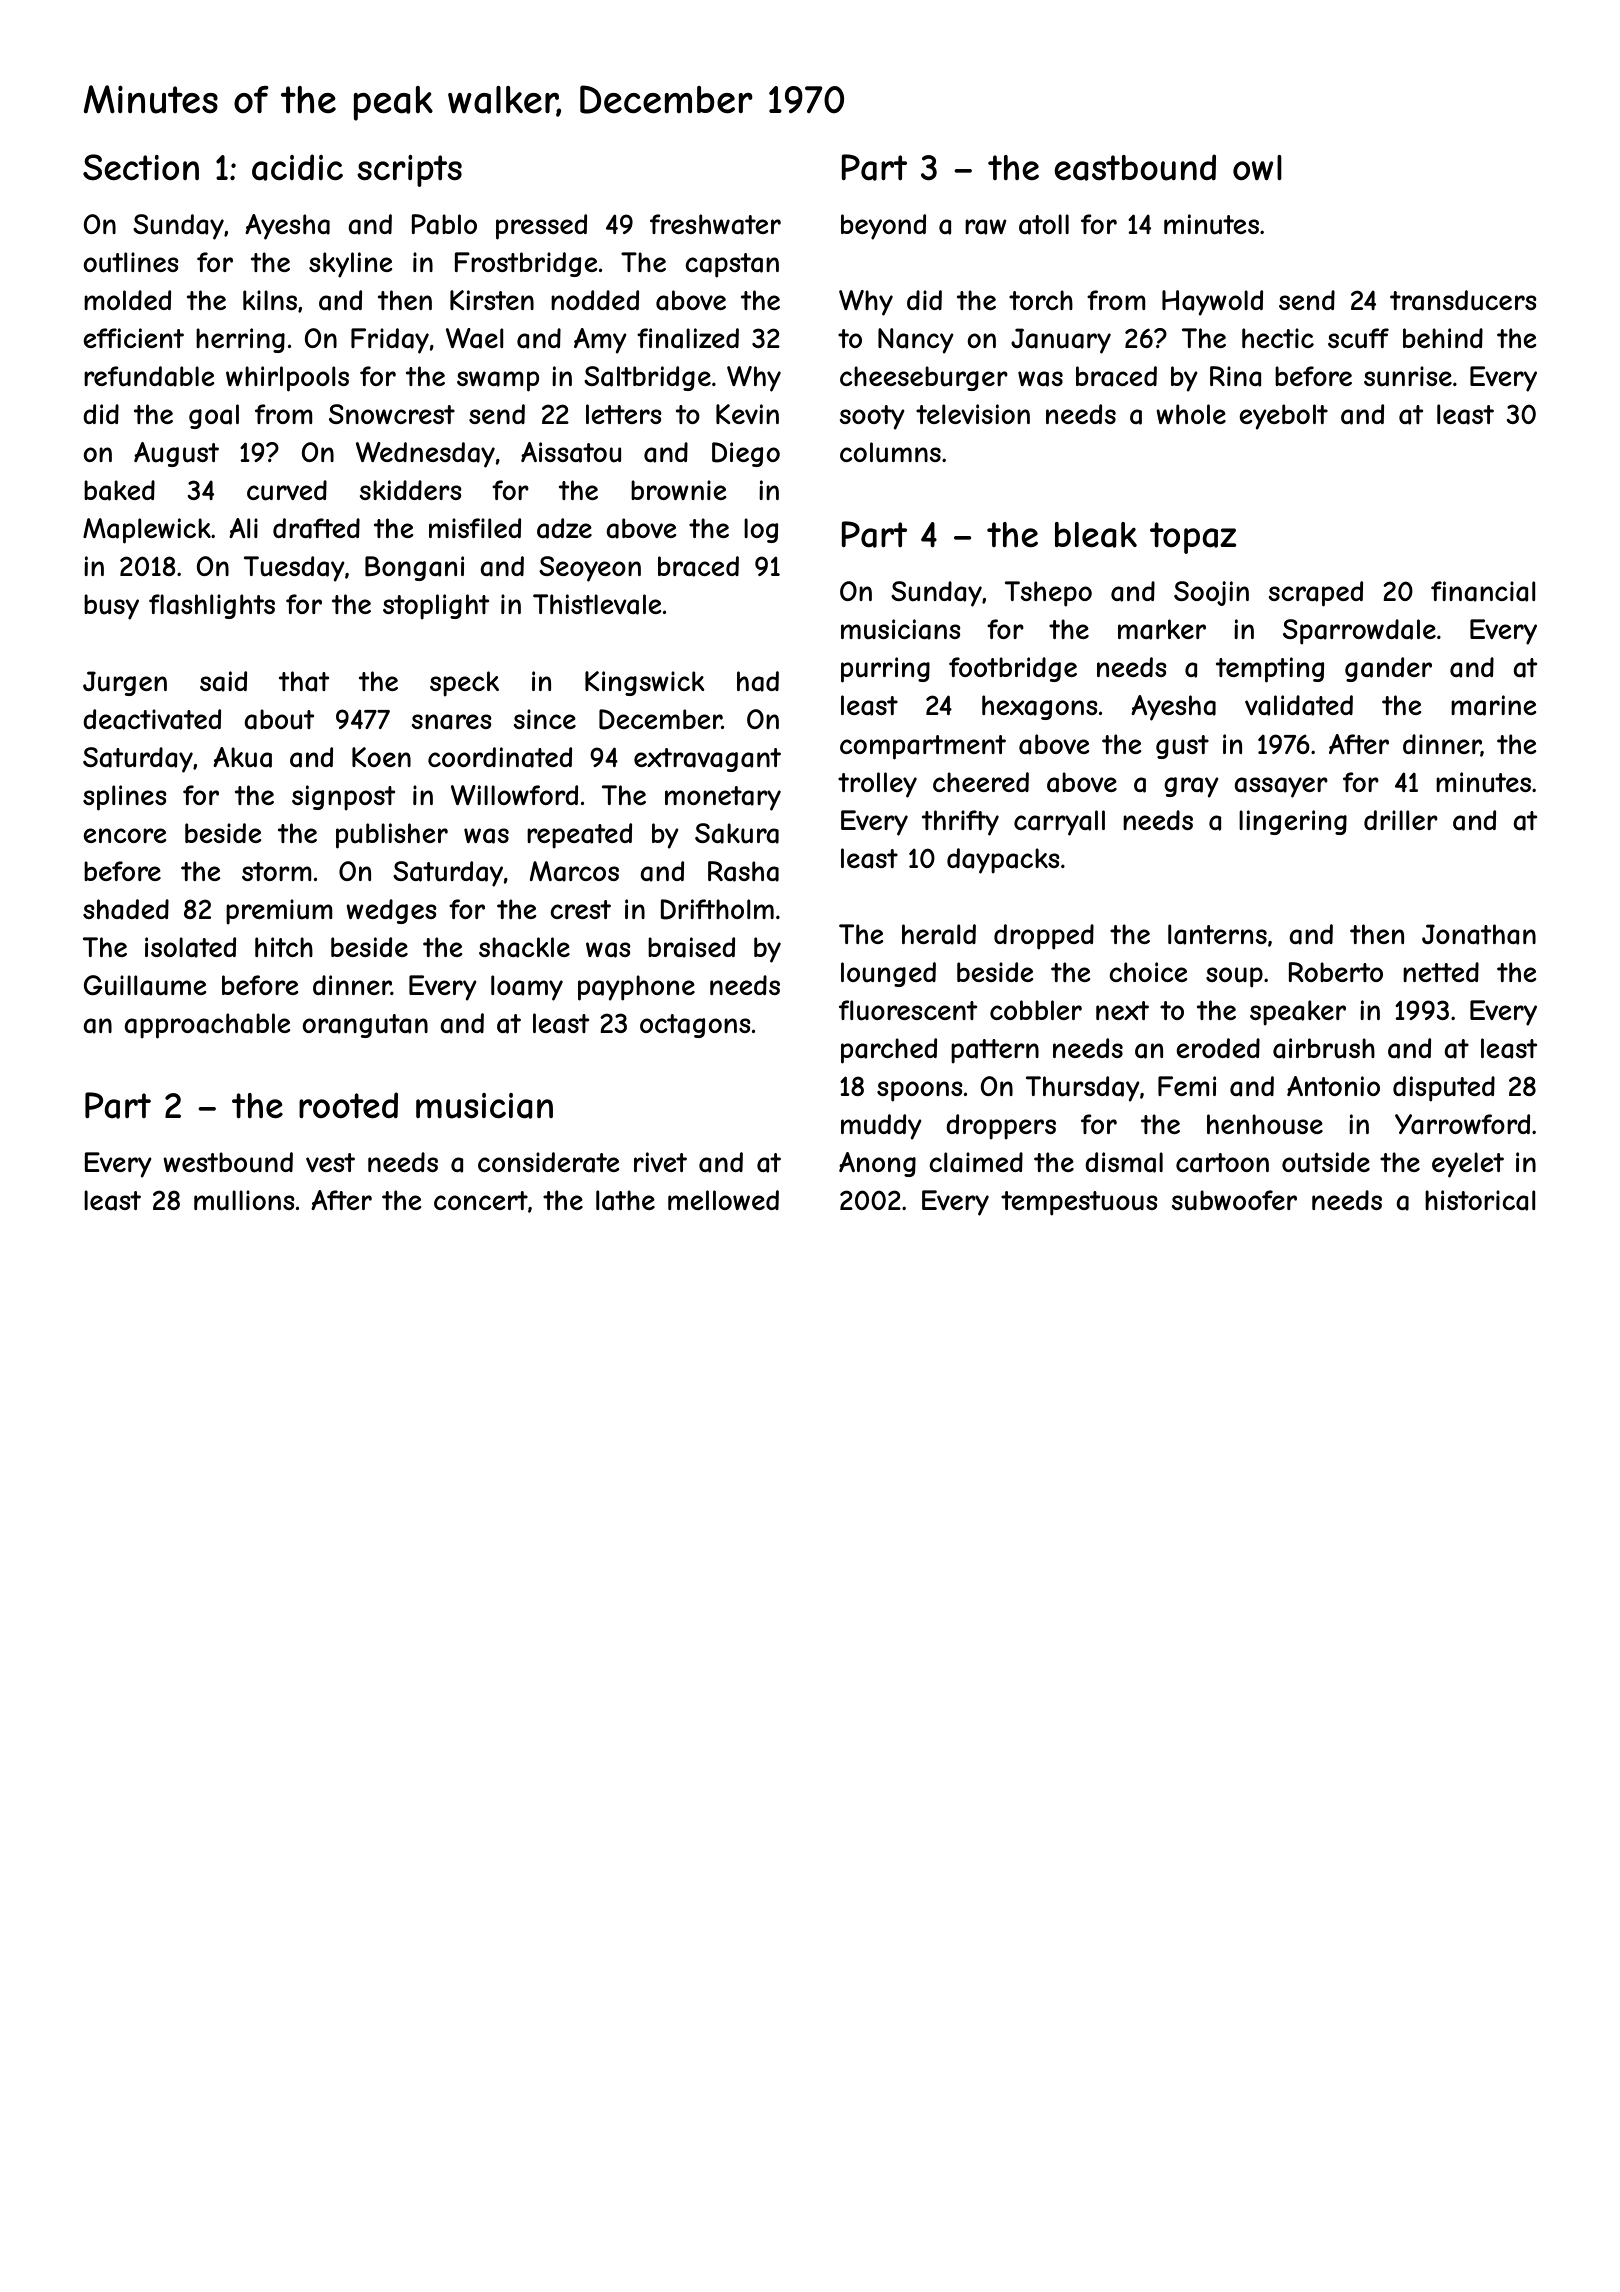 The image size is (1620, 2292). I want to click on snares, so click(451, 722).
